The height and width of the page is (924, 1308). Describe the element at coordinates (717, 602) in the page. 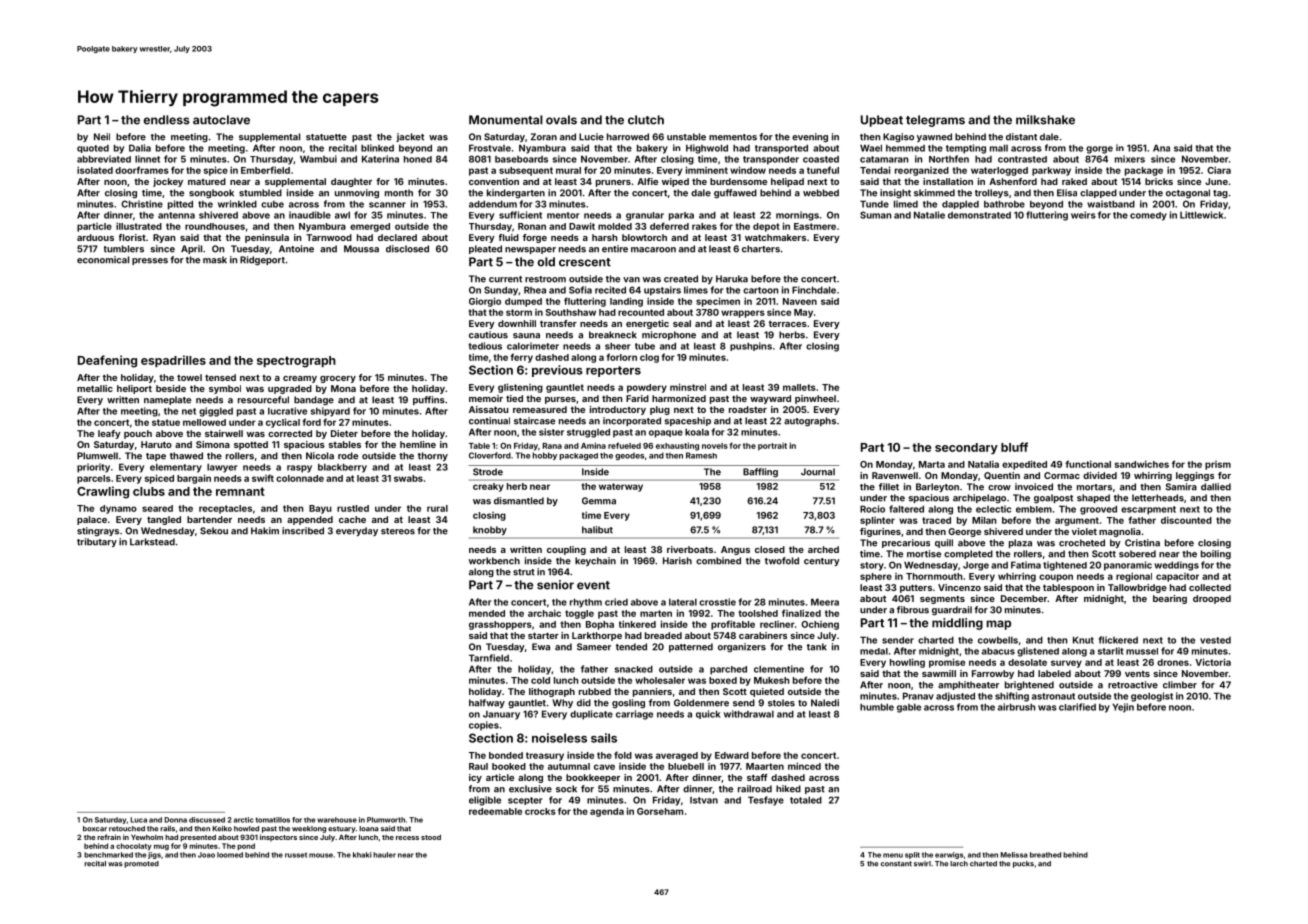

I see `crosstie` at that location.
